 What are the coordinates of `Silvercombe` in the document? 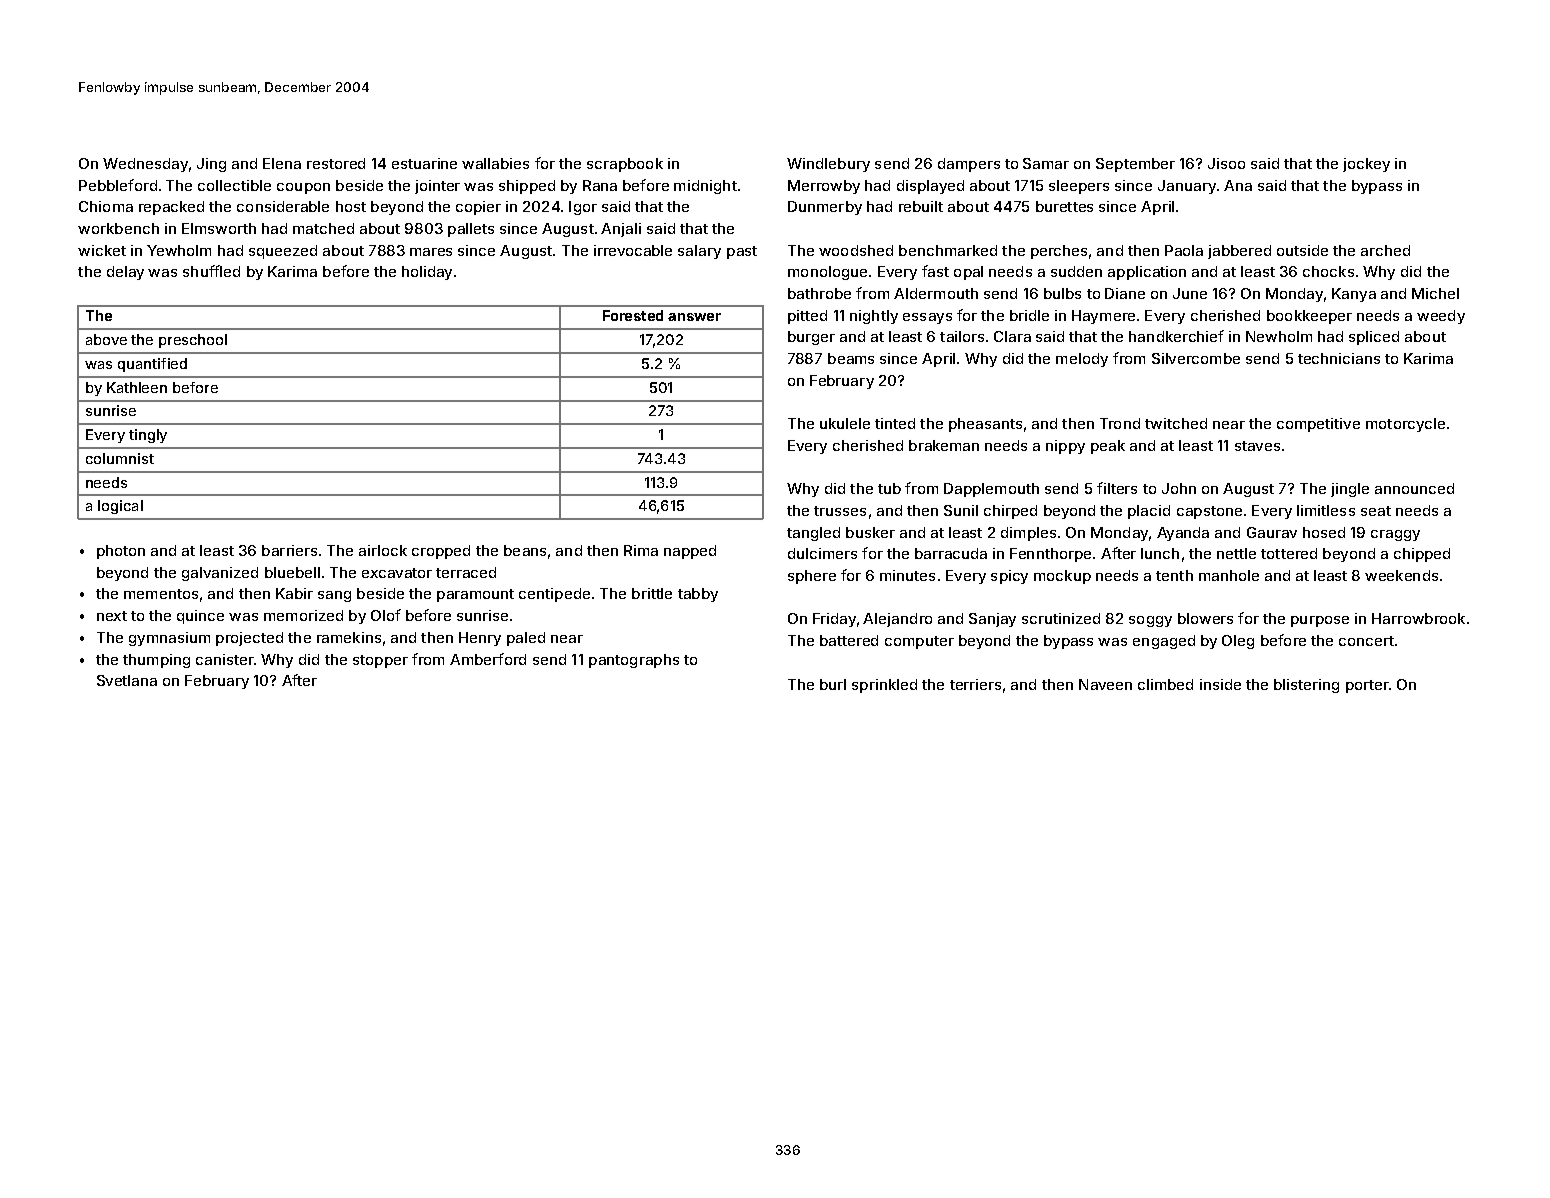 It's located at (1196, 358).
